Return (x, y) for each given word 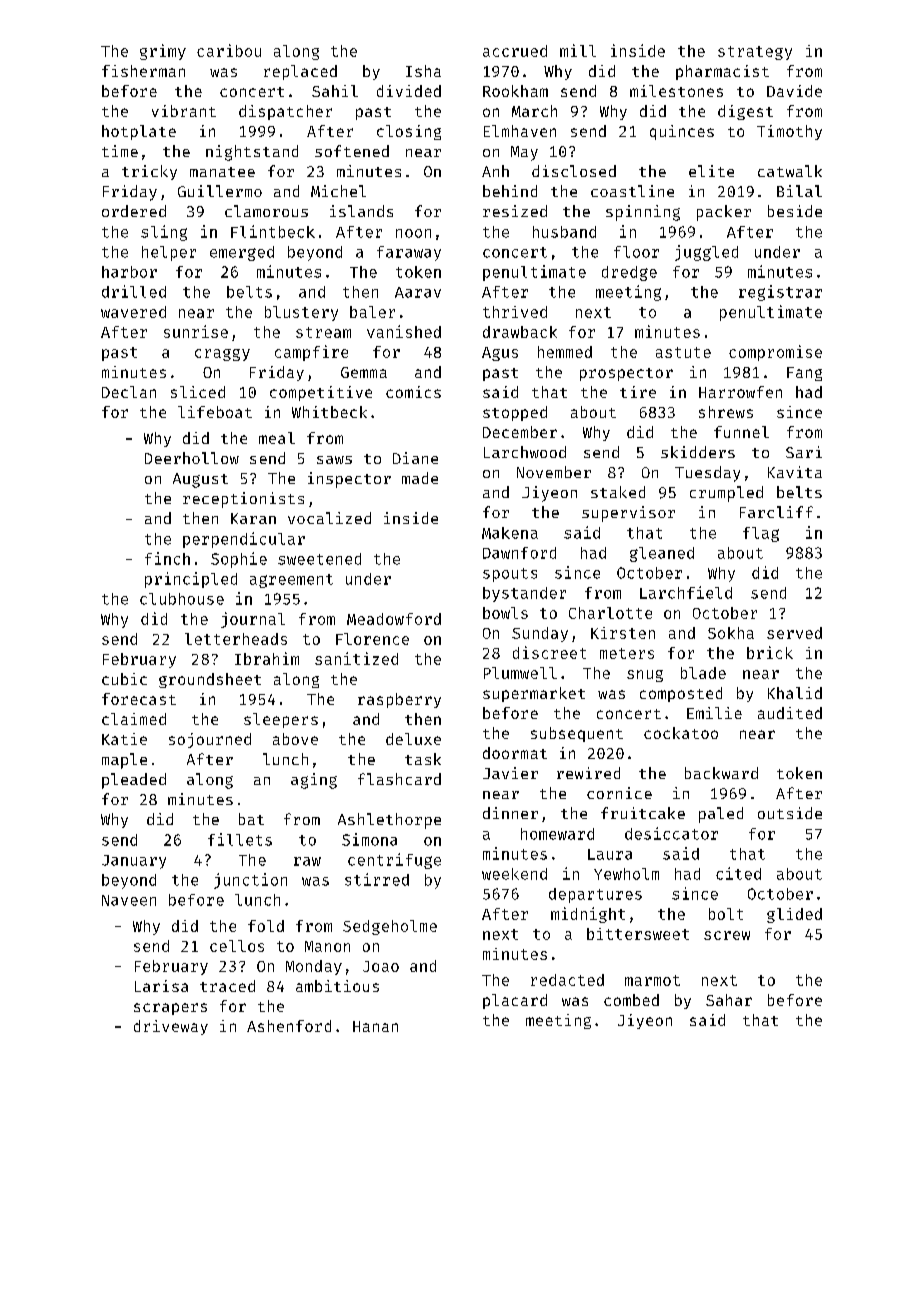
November (554, 472)
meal (277, 438)
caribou (229, 50)
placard (515, 1001)
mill (578, 50)
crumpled (726, 494)
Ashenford (289, 1026)
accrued (515, 51)
